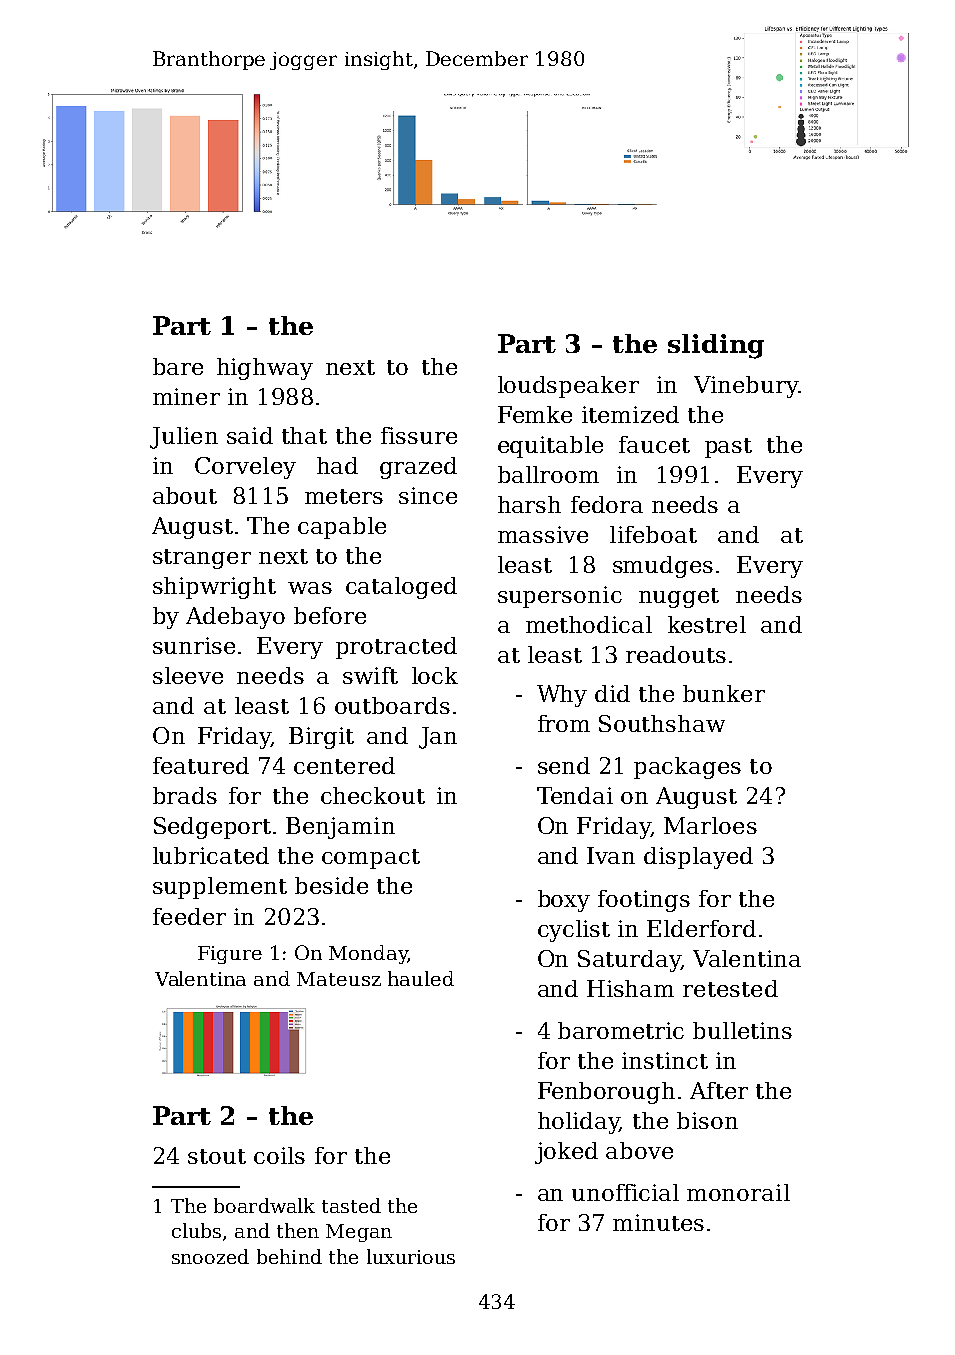  What do you see at coordinates (304, 435) in the document?
I see `that` at bounding box center [304, 435].
